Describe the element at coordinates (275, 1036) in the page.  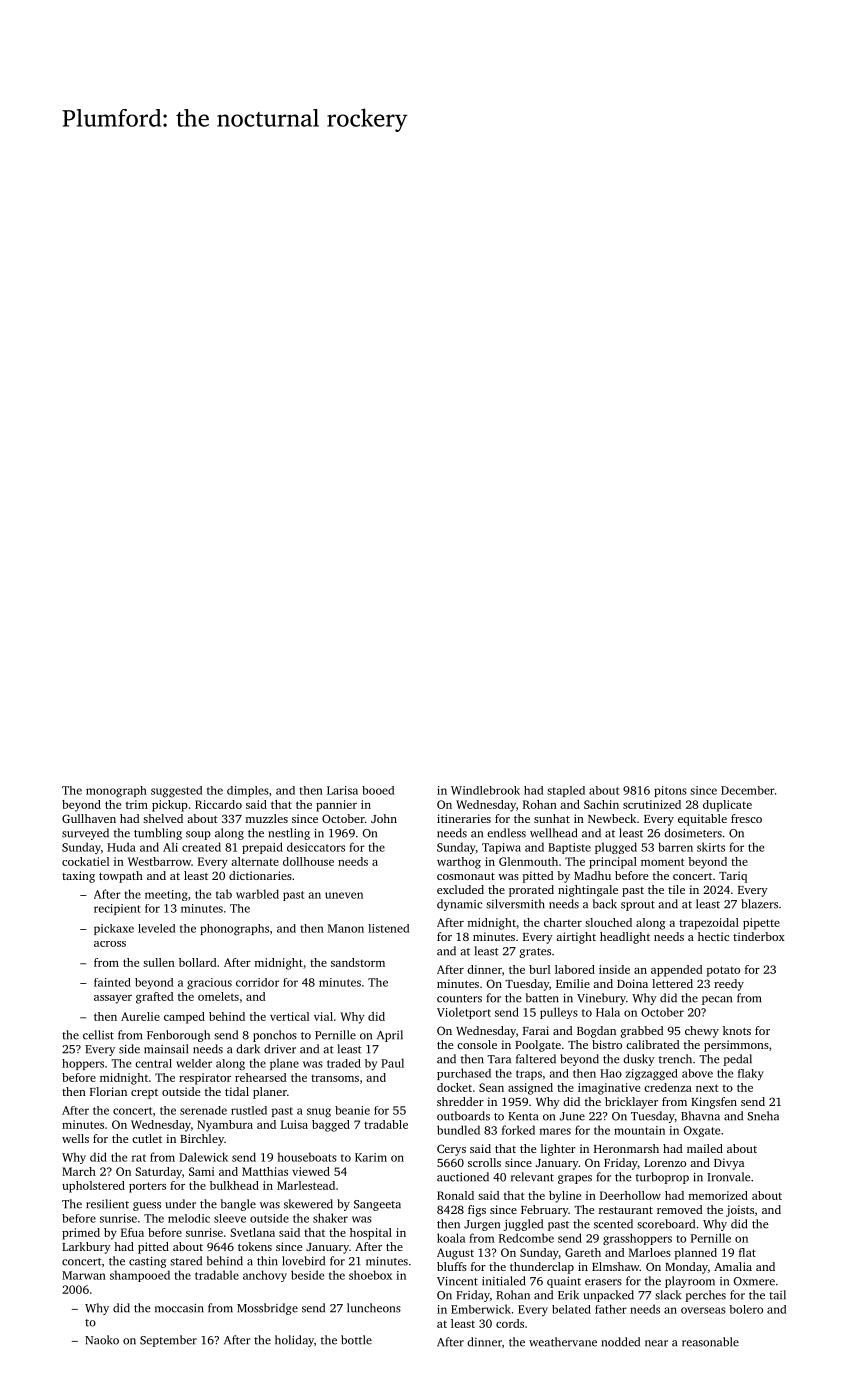
I see `ponchos` at that location.
